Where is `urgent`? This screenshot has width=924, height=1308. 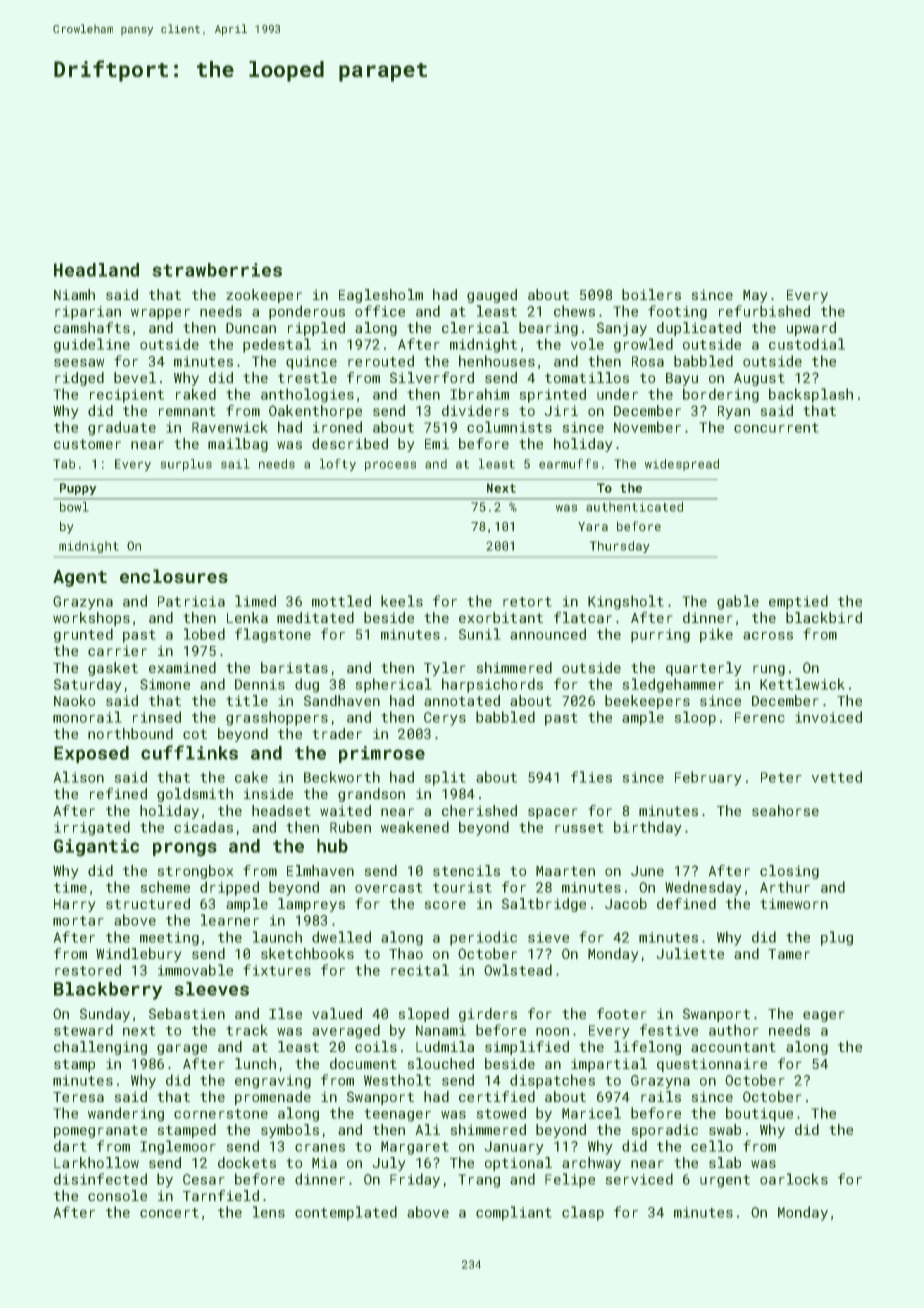
urgent is located at coordinates (725, 1181).
